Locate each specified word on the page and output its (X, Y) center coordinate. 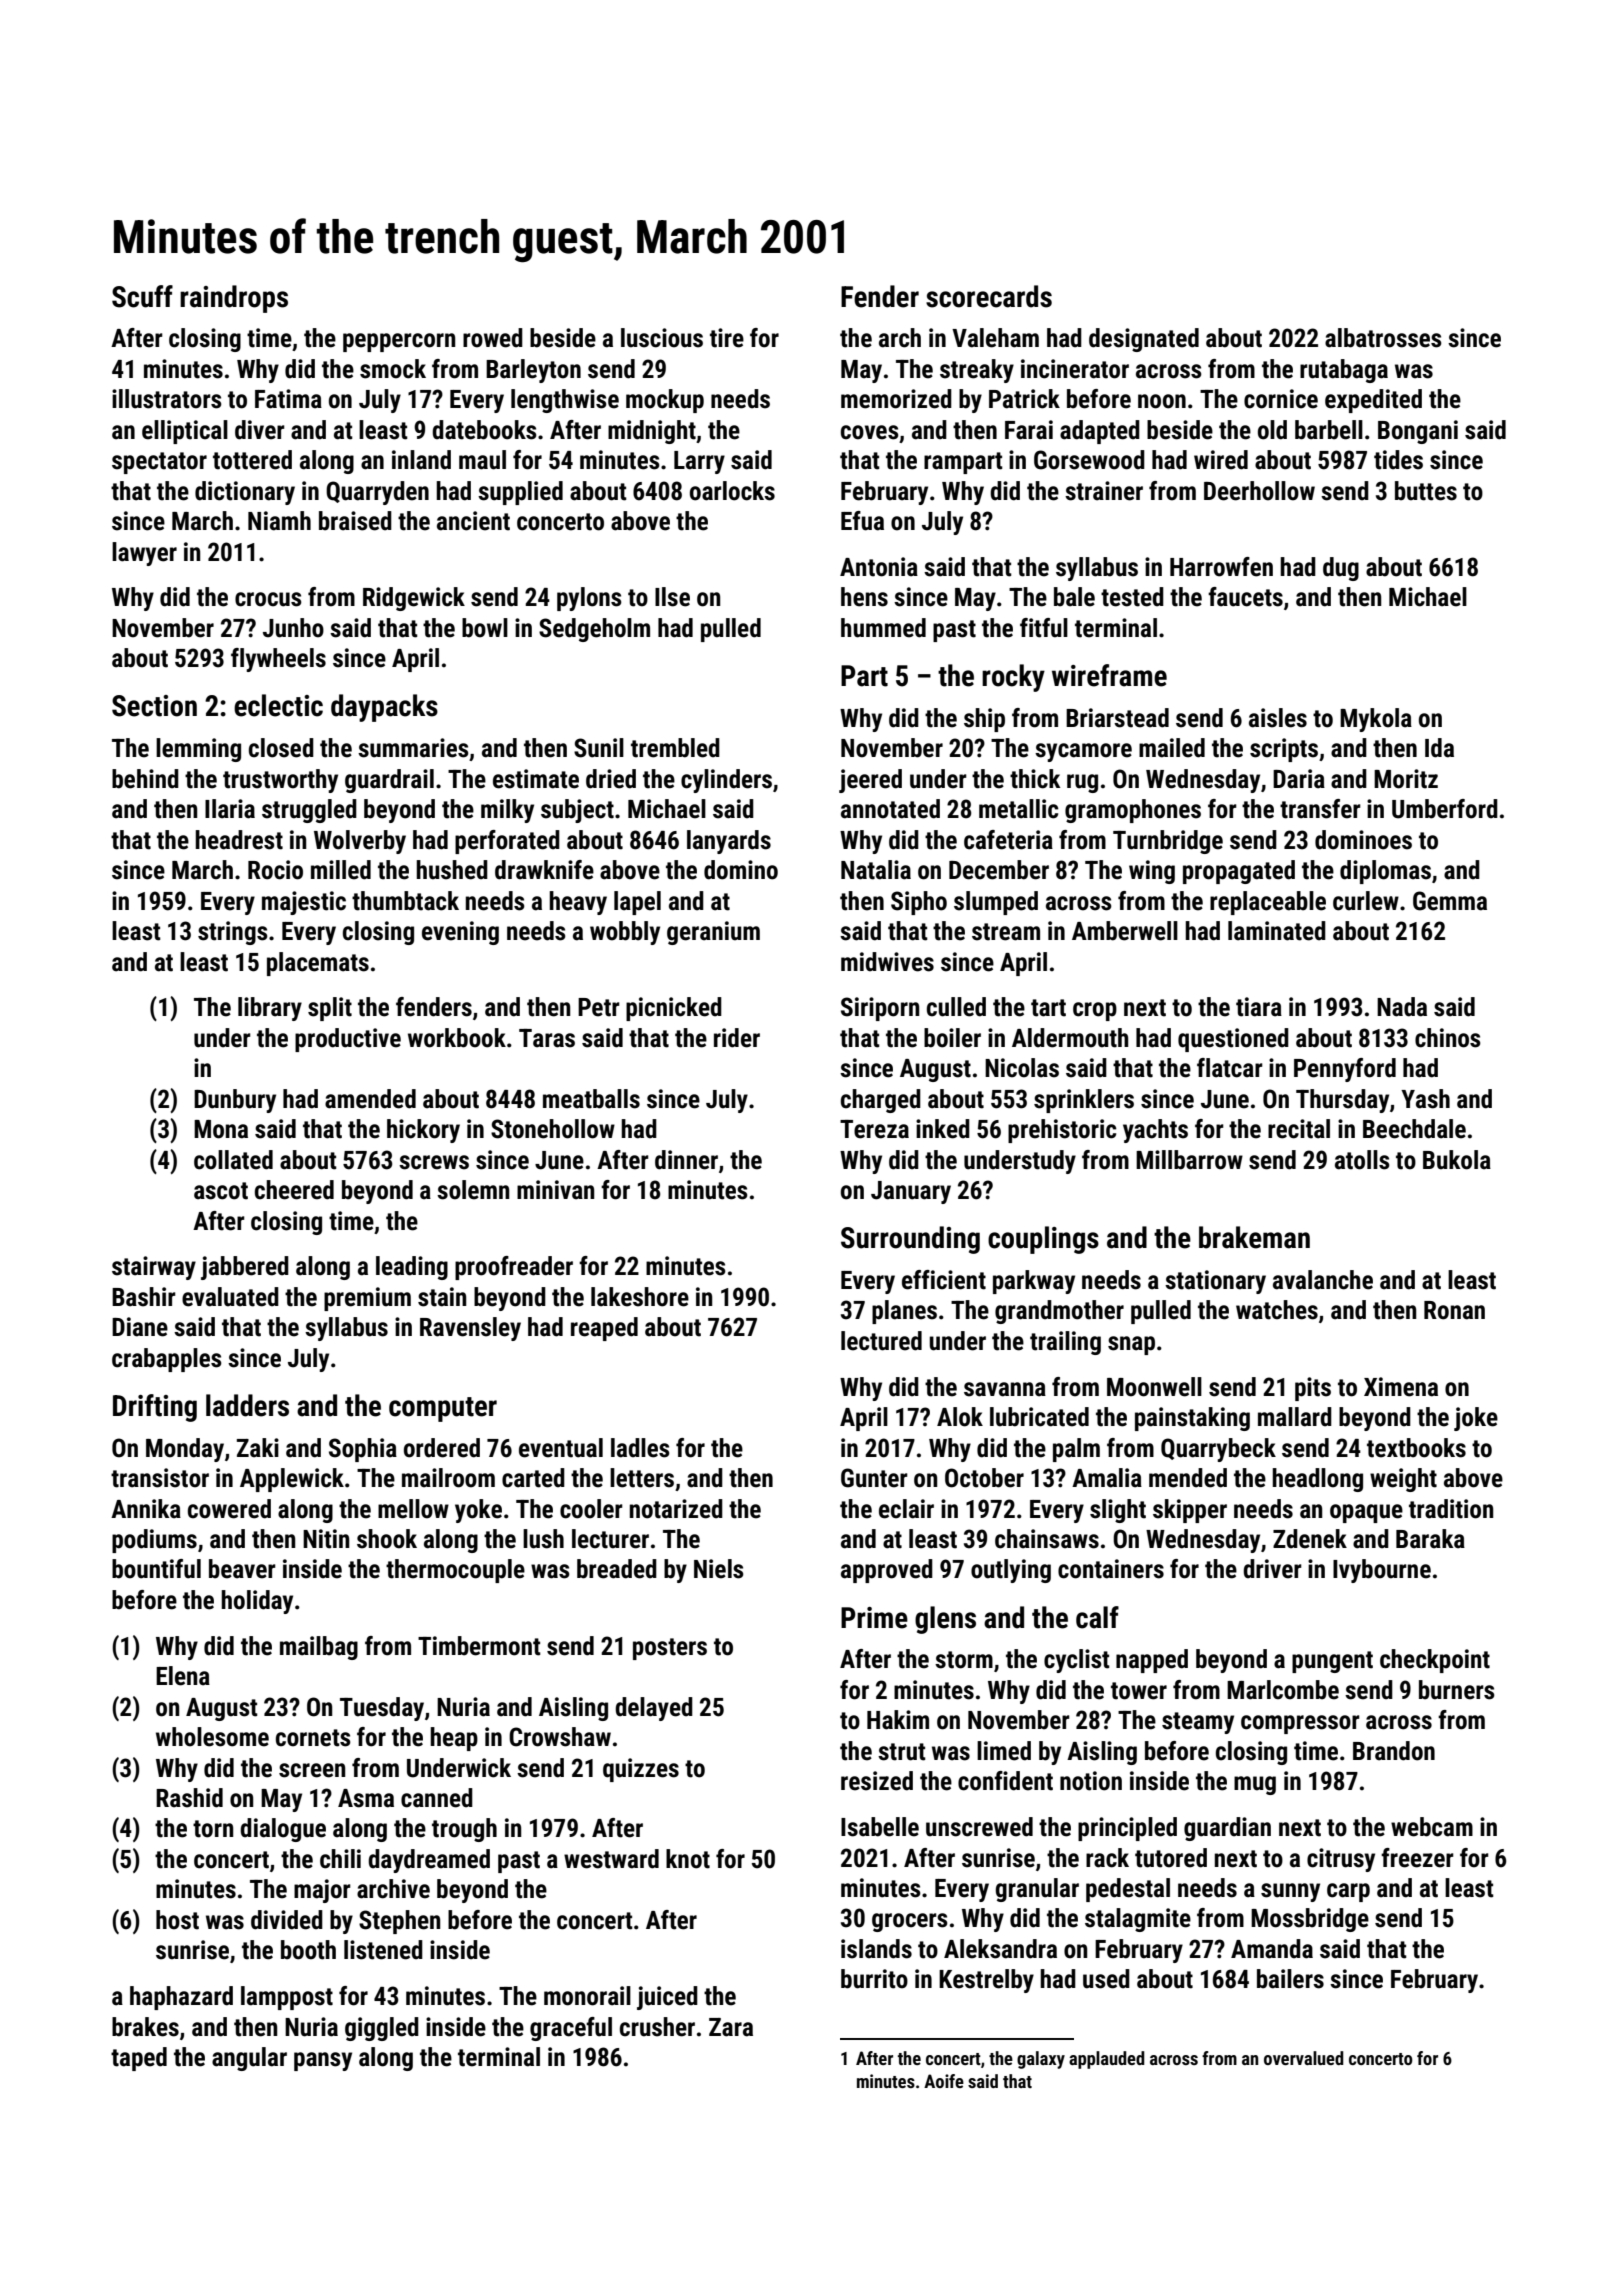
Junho (293, 628)
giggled (382, 2029)
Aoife (944, 2081)
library (270, 1009)
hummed (883, 628)
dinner (686, 1160)
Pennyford (1345, 1070)
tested (1132, 597)
